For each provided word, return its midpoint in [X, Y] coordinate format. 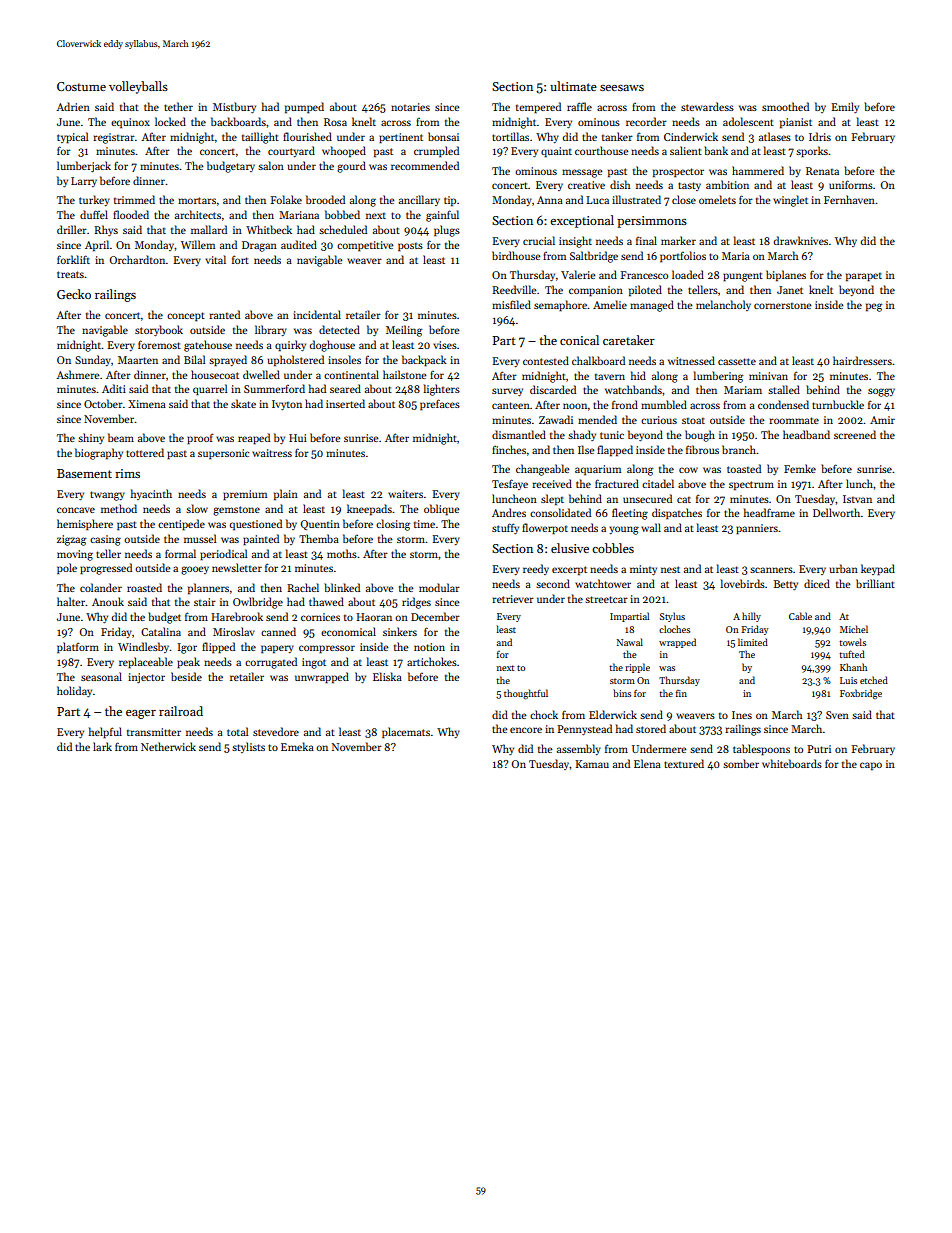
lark [102, 746]
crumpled [436, 152]
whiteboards [792, 763]
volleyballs [138, 87]
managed [652, 306]
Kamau [592, 764]
